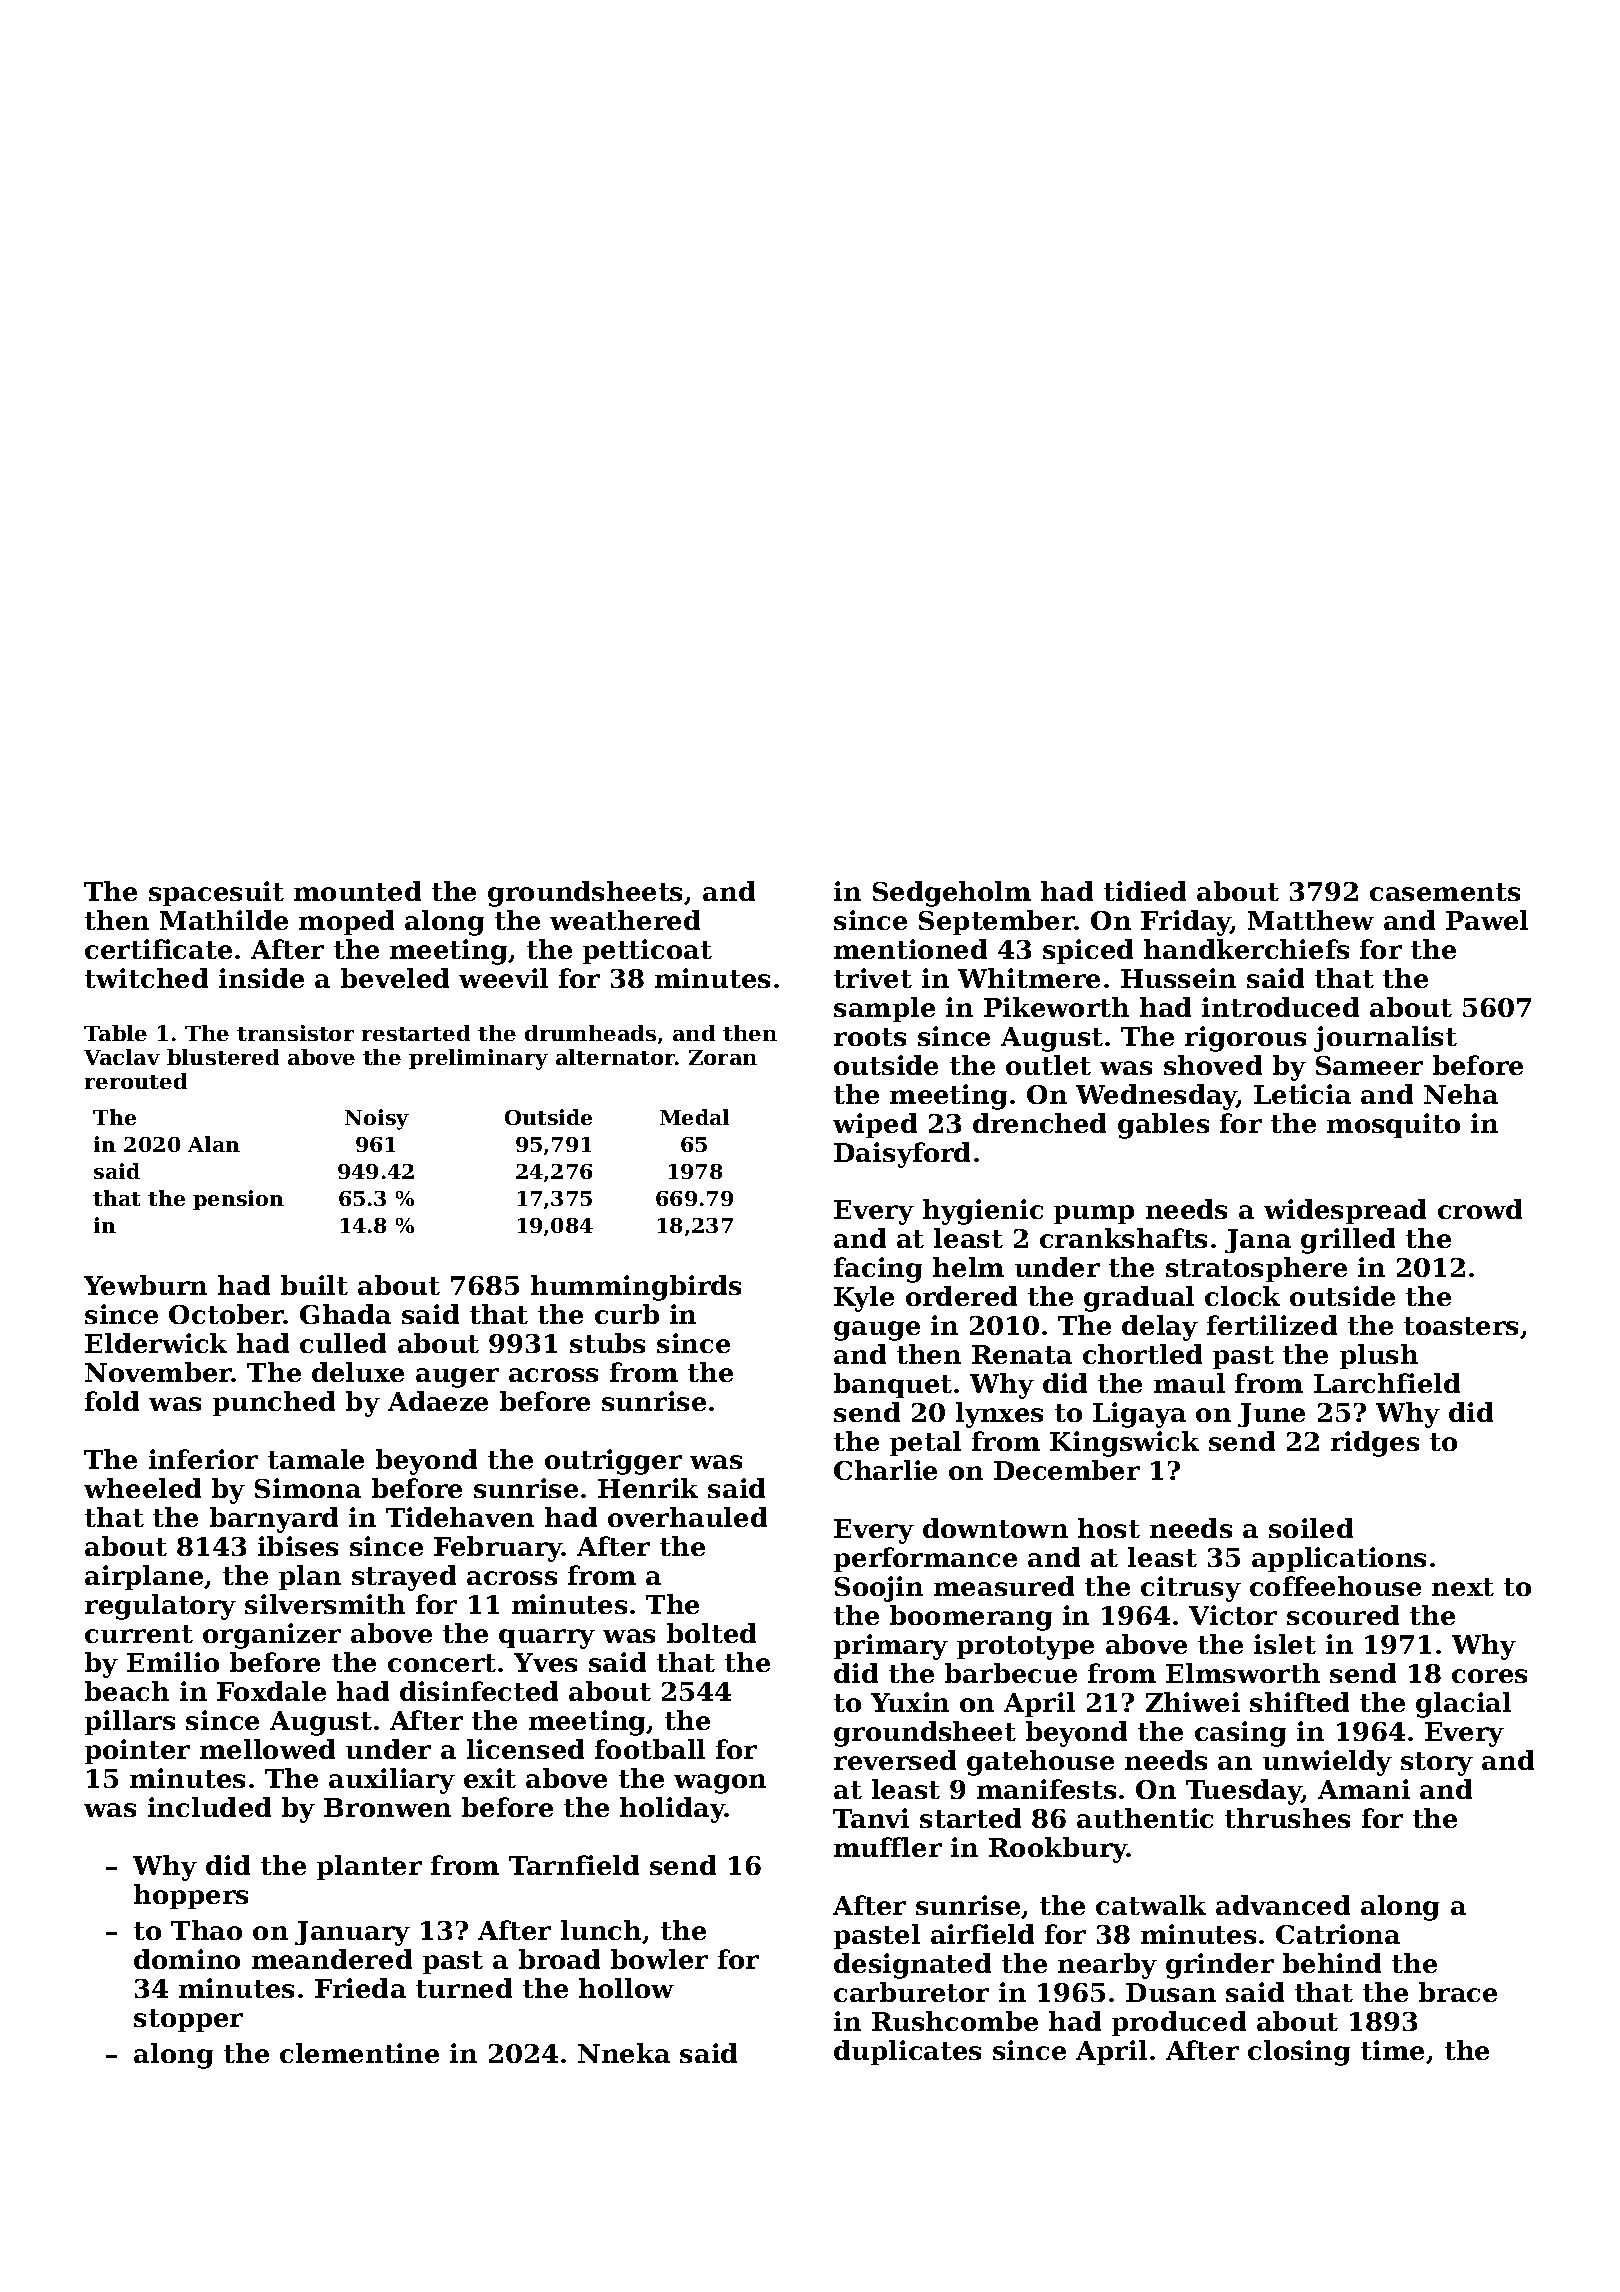 The image size is (1620, 2292). What do you see at coordinates (316, 1459) in the page?
I see `tamale` at bounding box center [316, 1459].
